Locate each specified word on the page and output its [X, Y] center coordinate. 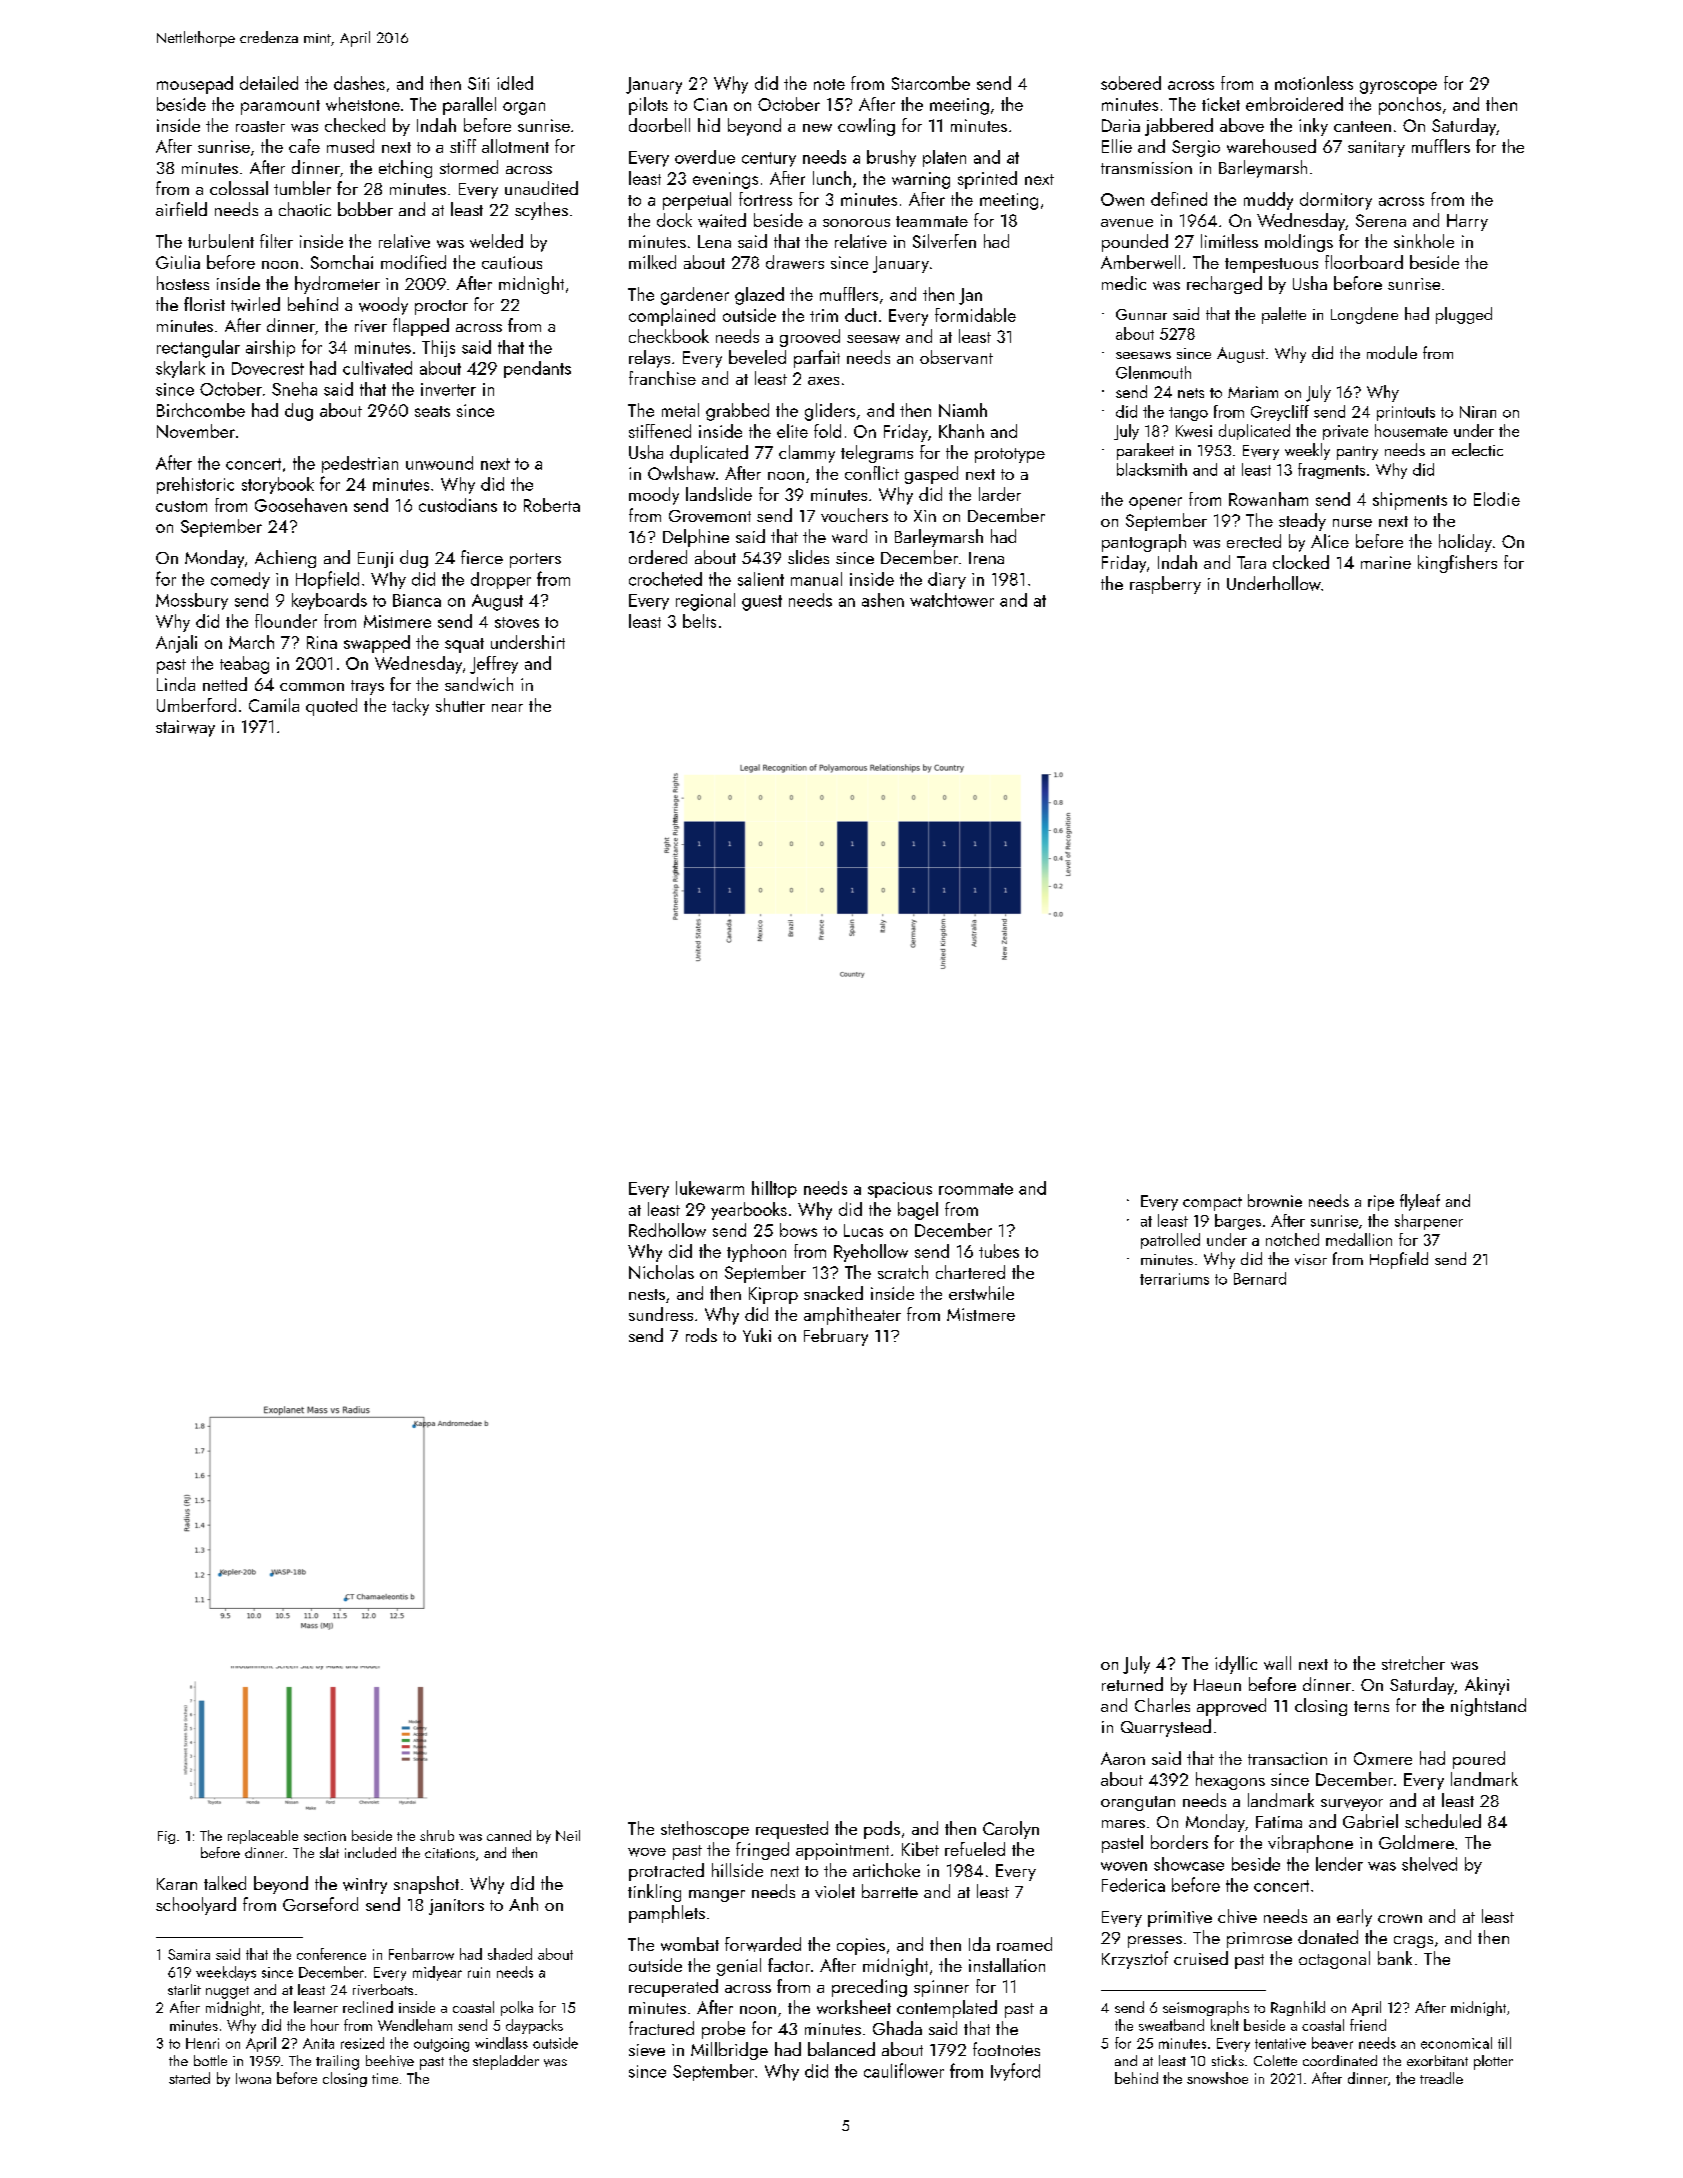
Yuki [757, 1335]
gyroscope [1398, 87]
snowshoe [1217, 2078]
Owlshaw [681, 473]
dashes [359, 83]
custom [181, 506]
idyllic [1236, 1665]
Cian [710, 104]
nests [647, 1294]
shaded [510, 1954]
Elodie [1497, 499]
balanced [841, 2049]
